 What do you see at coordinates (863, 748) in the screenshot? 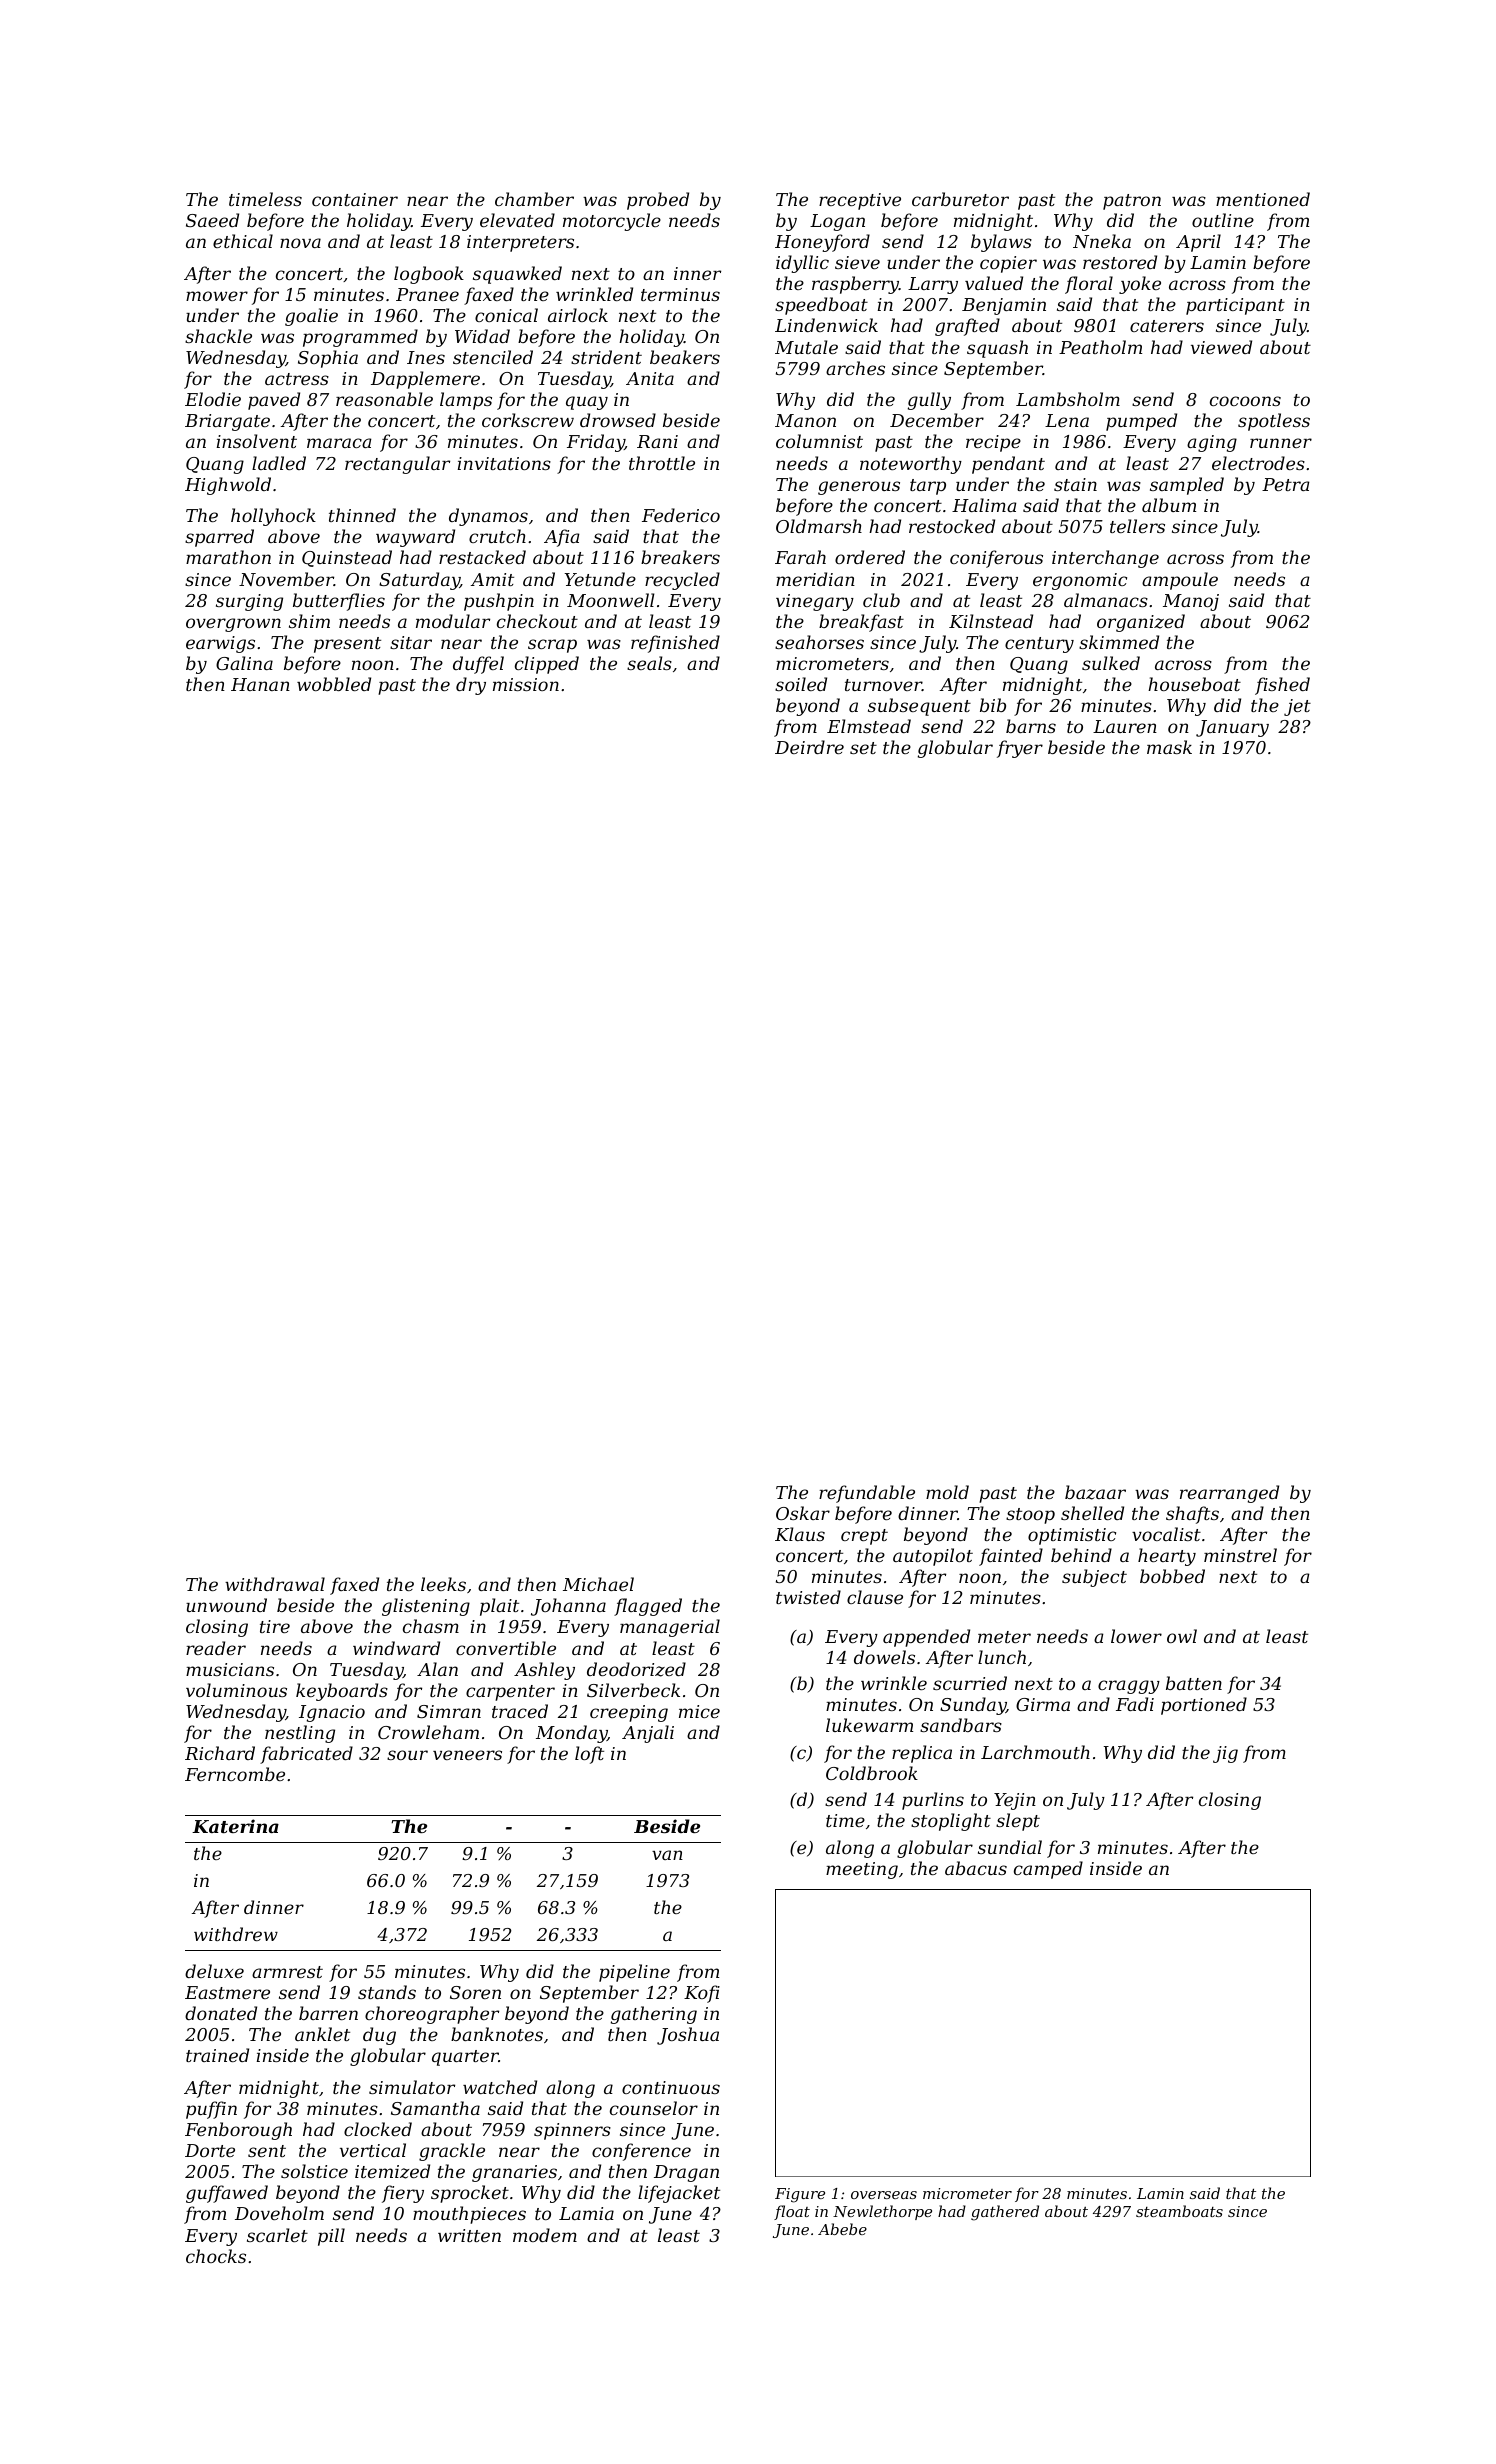
I see `set` at bounding box center [863, 748].
